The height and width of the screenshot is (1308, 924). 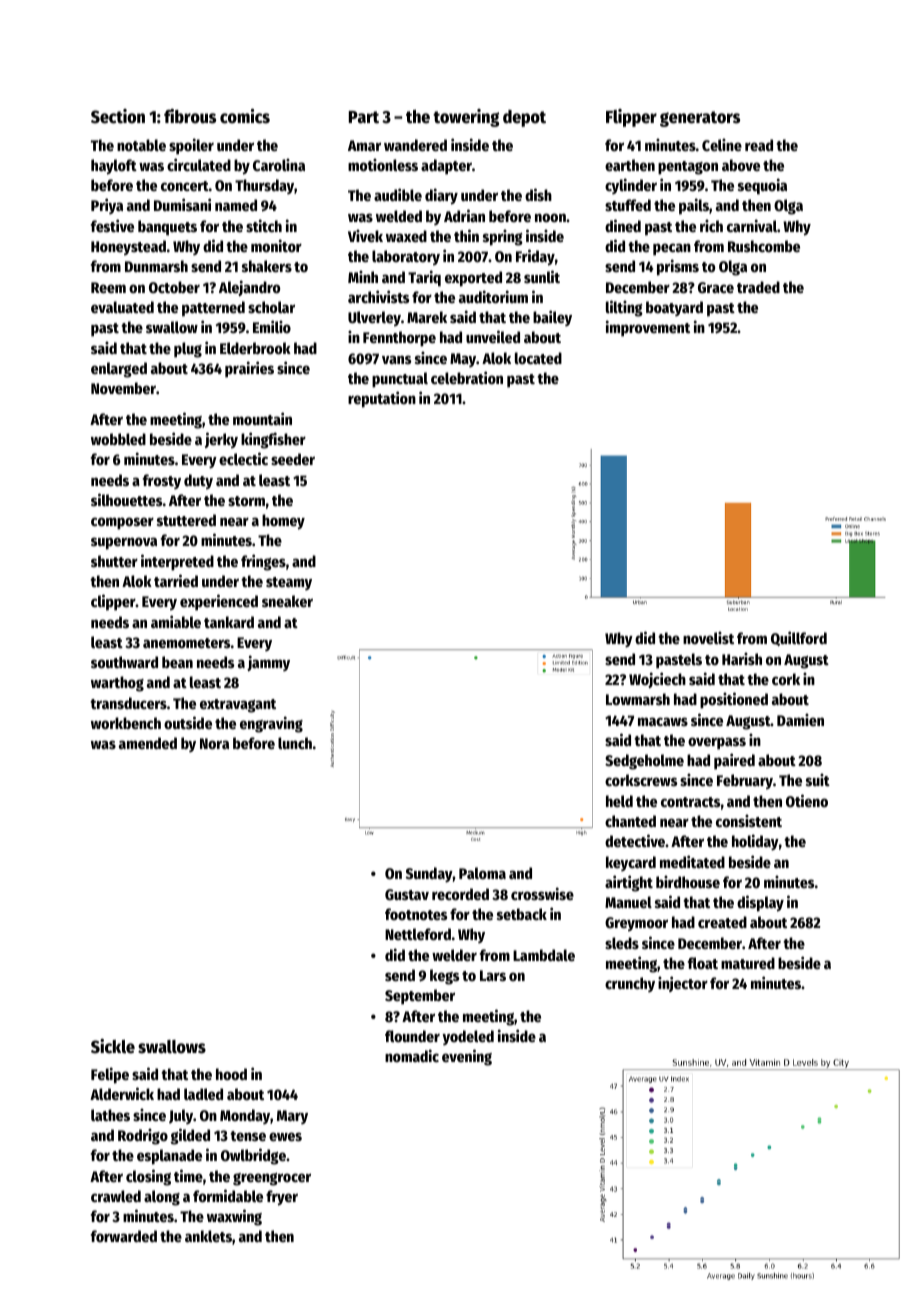 What do you see at coordinates (148, 743) in the screenshot?
I see `amended` at bounding box center [148, 743].
